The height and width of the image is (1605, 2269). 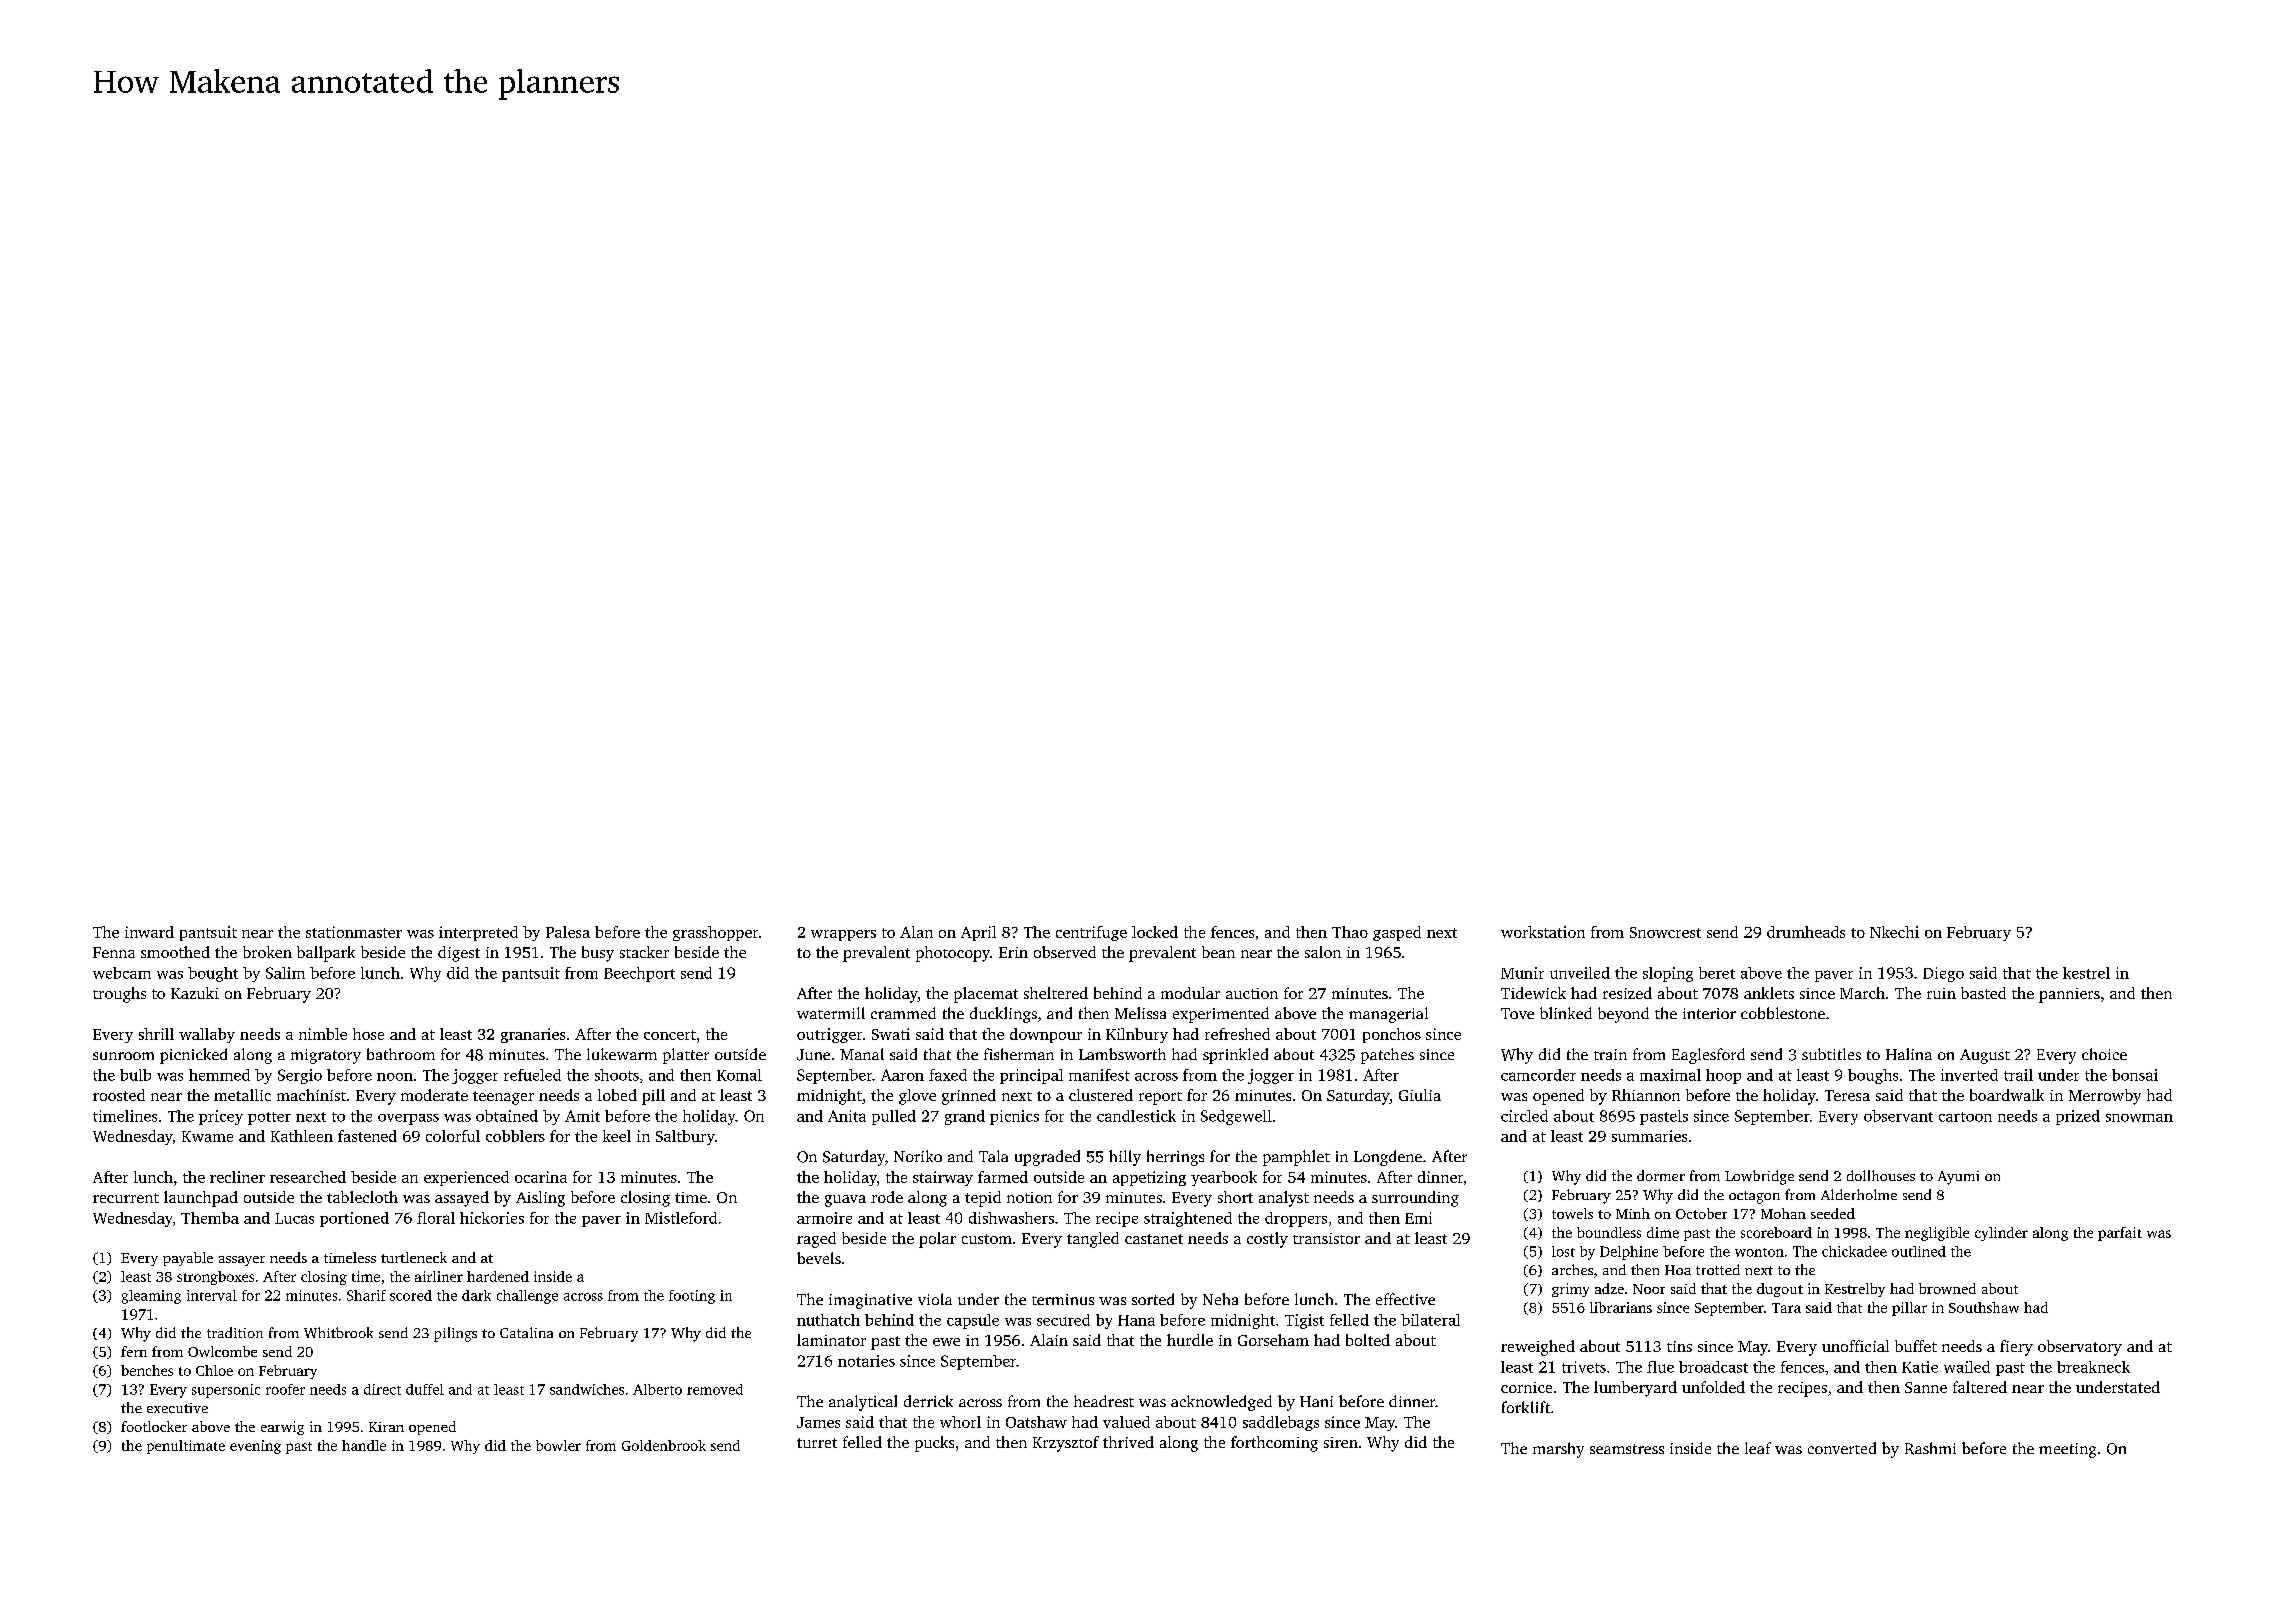 What do you see at coordinates (147, 1370) in the image?
I see `benches` at bounding box center [147, 1370].
